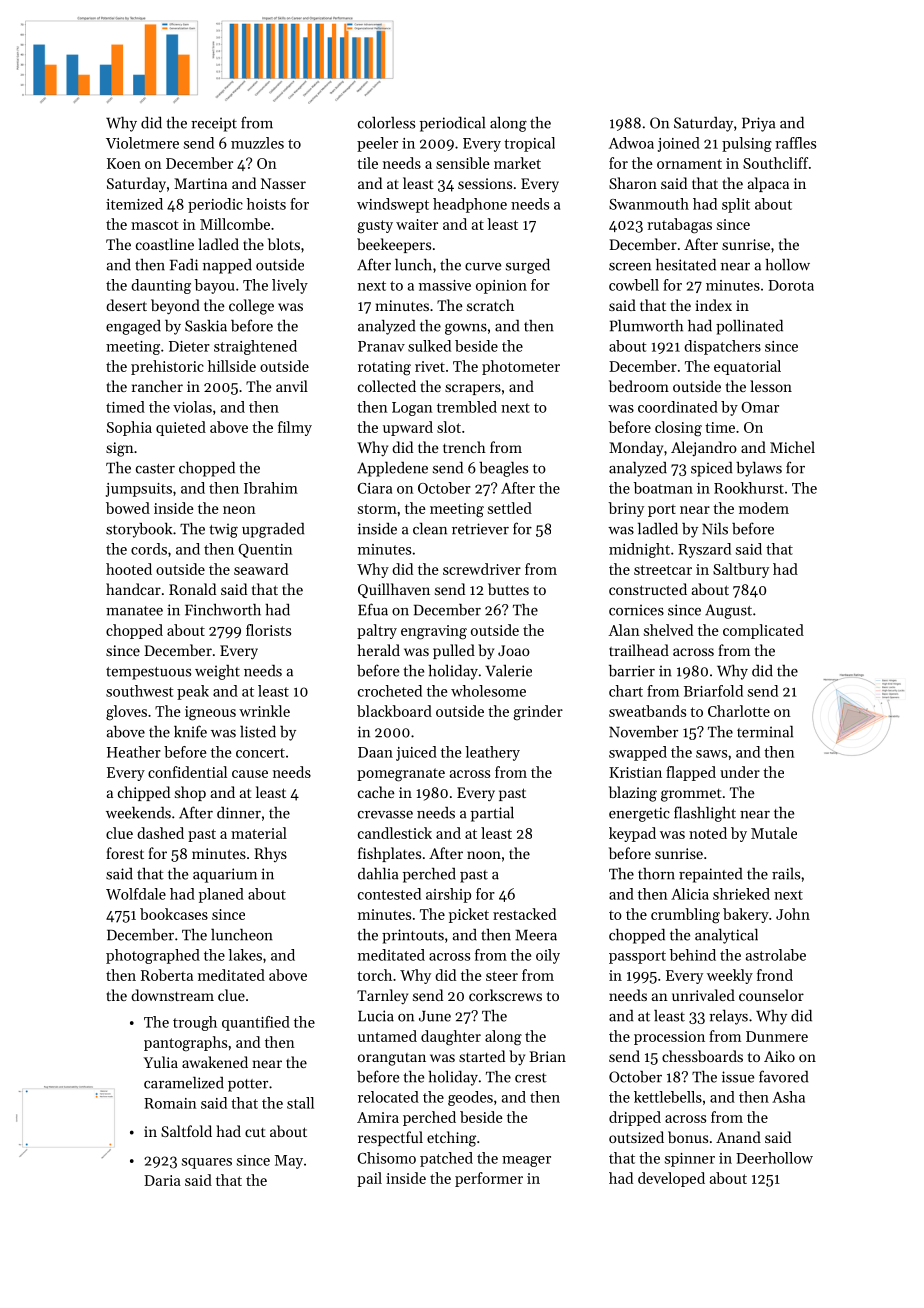  What do you see at coordinates (489, 1179) in the page?
I see `performer` at bounding box center [489, 1179].
